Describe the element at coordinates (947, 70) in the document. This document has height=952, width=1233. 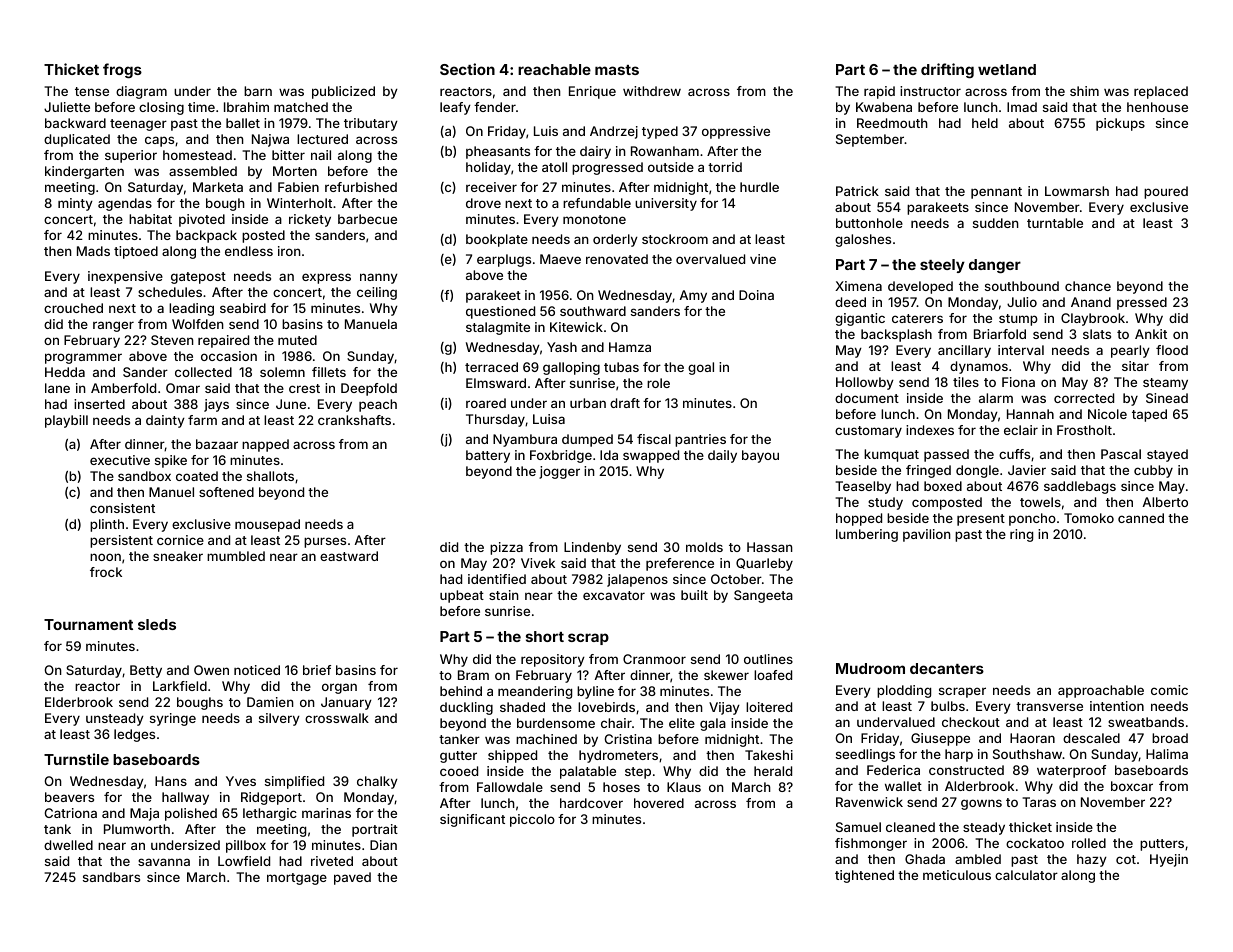
I see `drifting` at that location.
